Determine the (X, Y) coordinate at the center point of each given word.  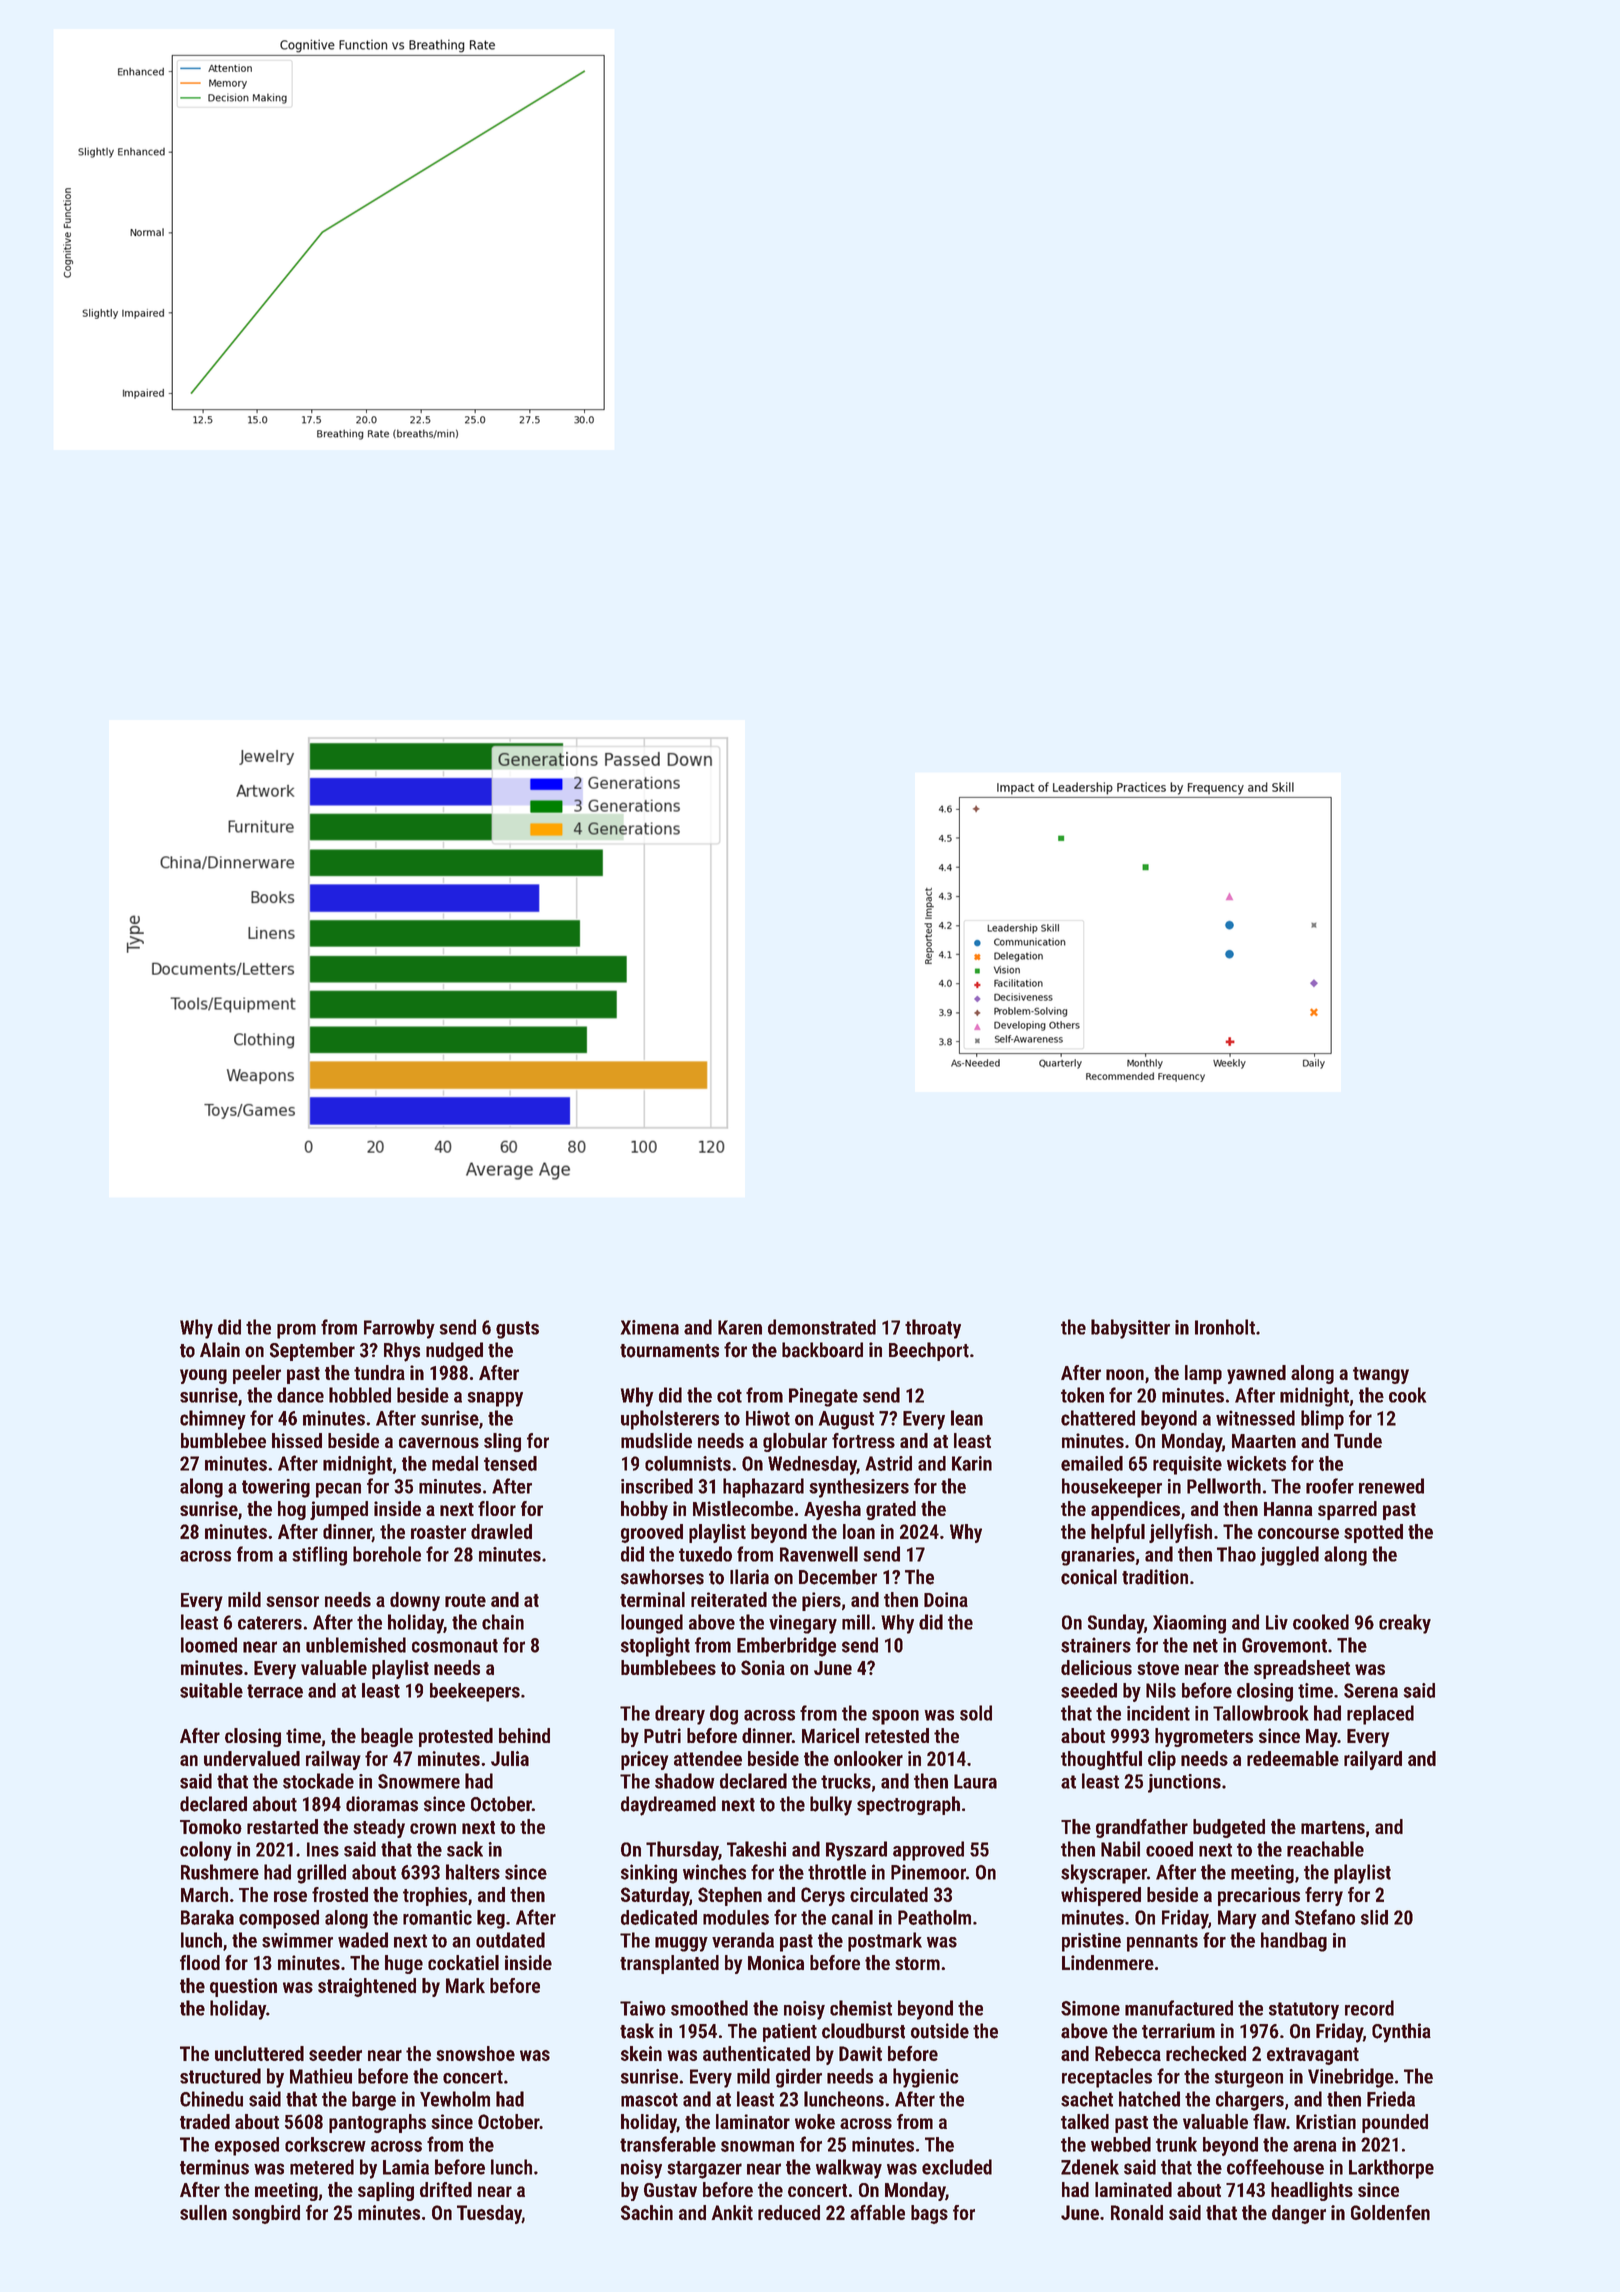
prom (296, 1331)
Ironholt (1225, 1327)
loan (859, 1531)
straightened (367, 1987)
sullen (203, 2212)
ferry (1324, 1896)
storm (917, 1963)
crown (433, 1828)
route (465, 1600)
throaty (933, 1329)
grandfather (1142, 1828)
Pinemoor (928, 1872)
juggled (1289, 1556)
